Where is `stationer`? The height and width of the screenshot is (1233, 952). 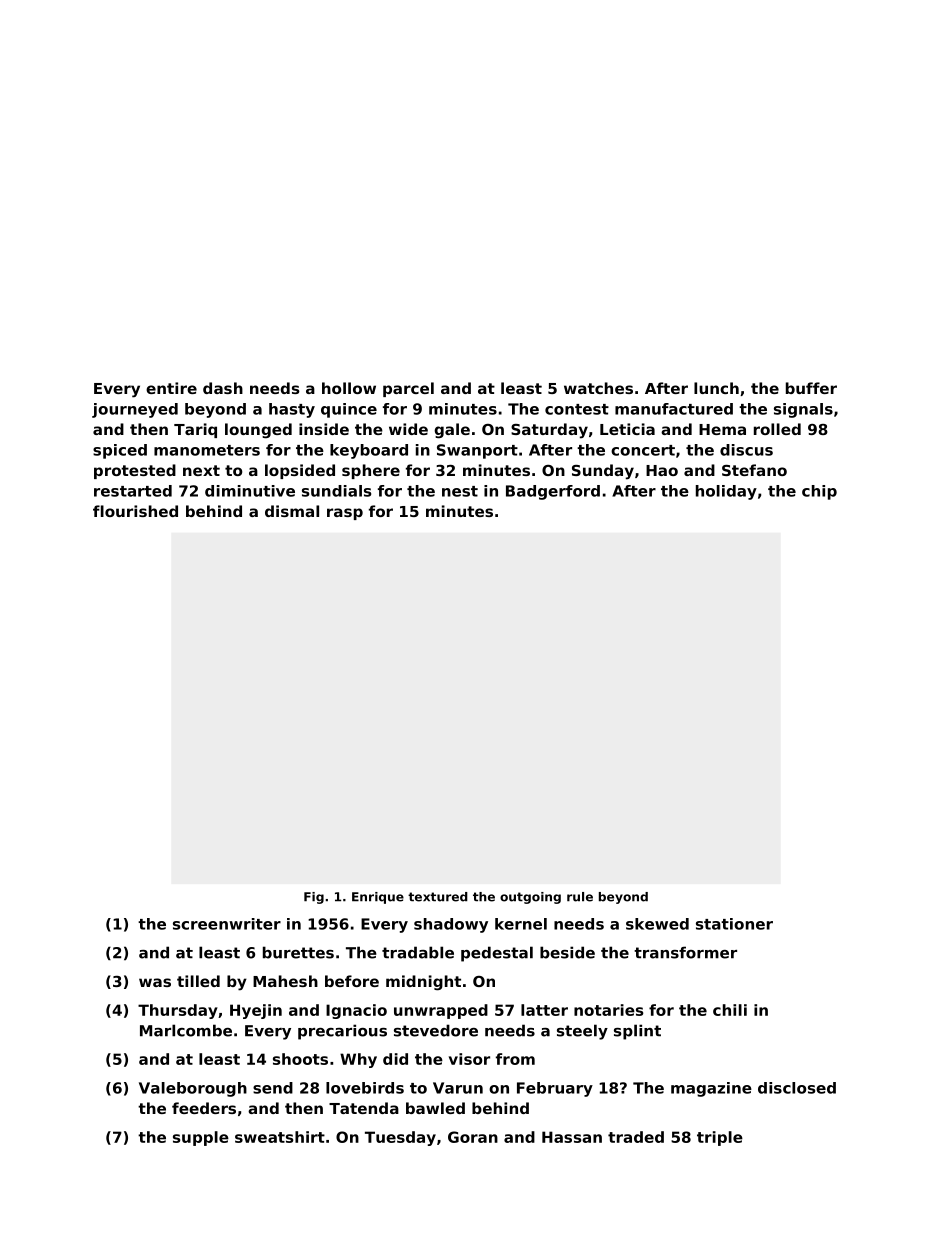 stationer is located at coordinates (734, 924).
